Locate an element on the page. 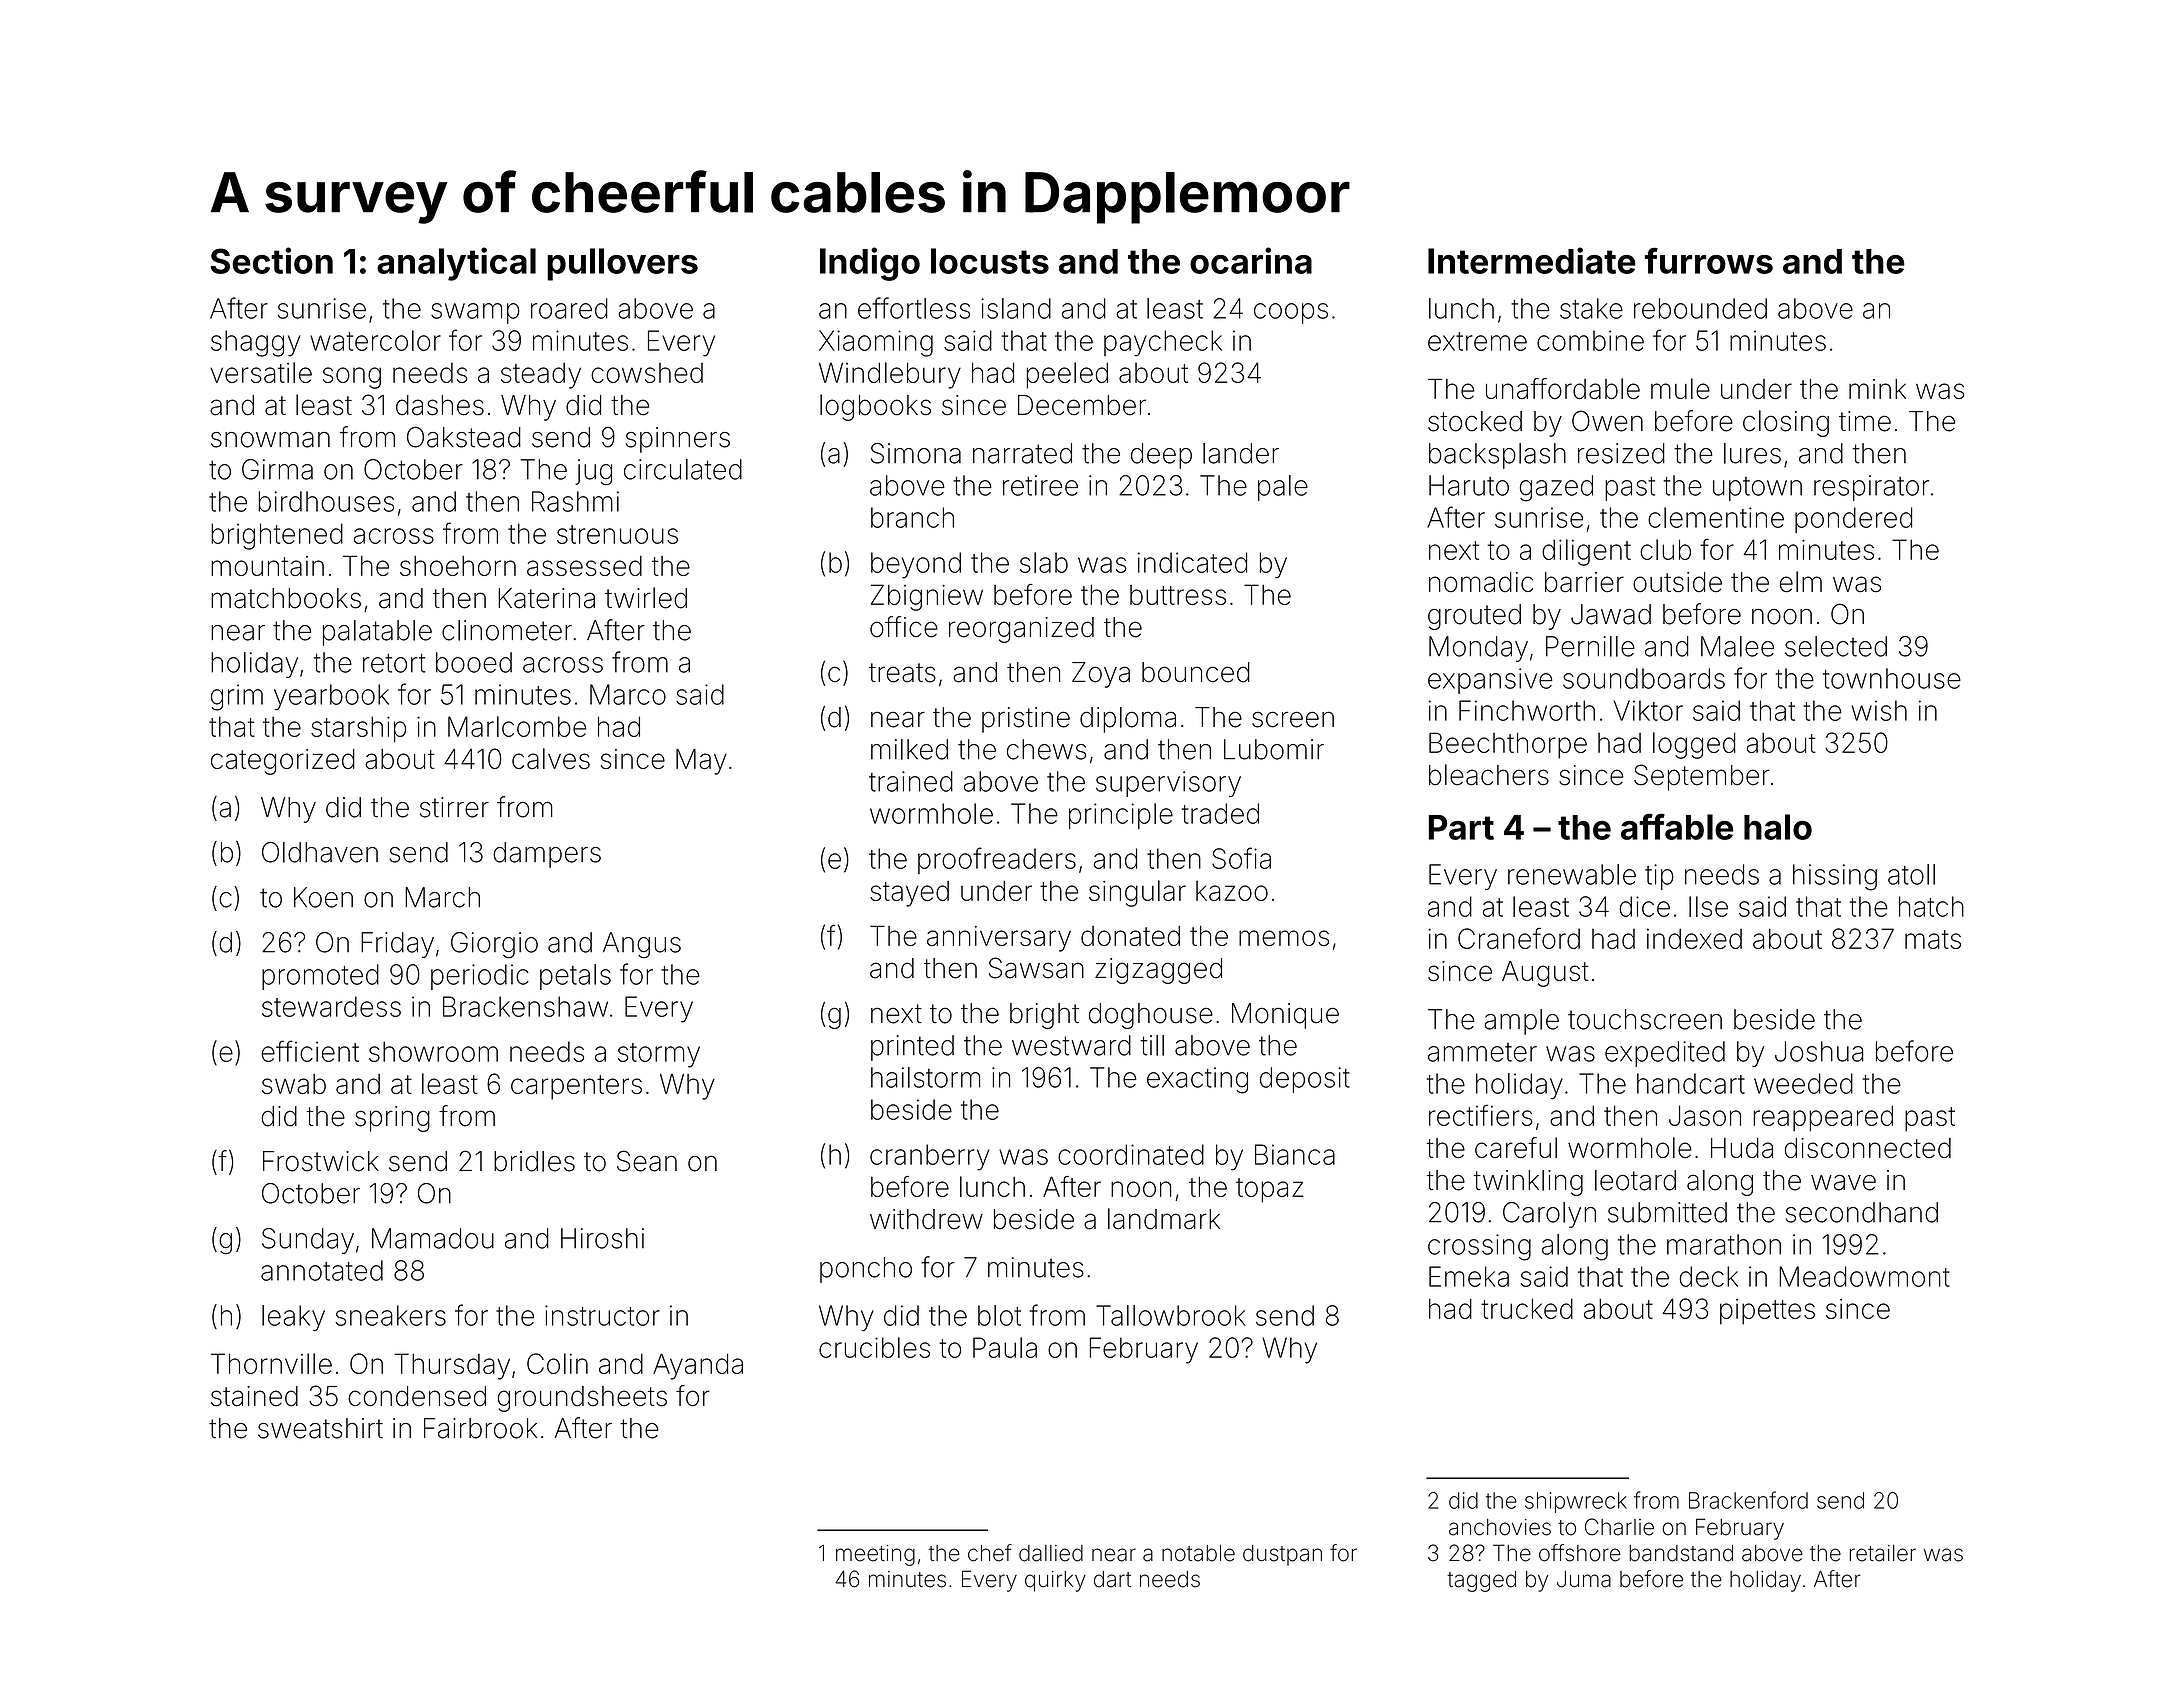 The width and height of the document is (2178, 1683). efficient is located at coordinates (310, 1051).
